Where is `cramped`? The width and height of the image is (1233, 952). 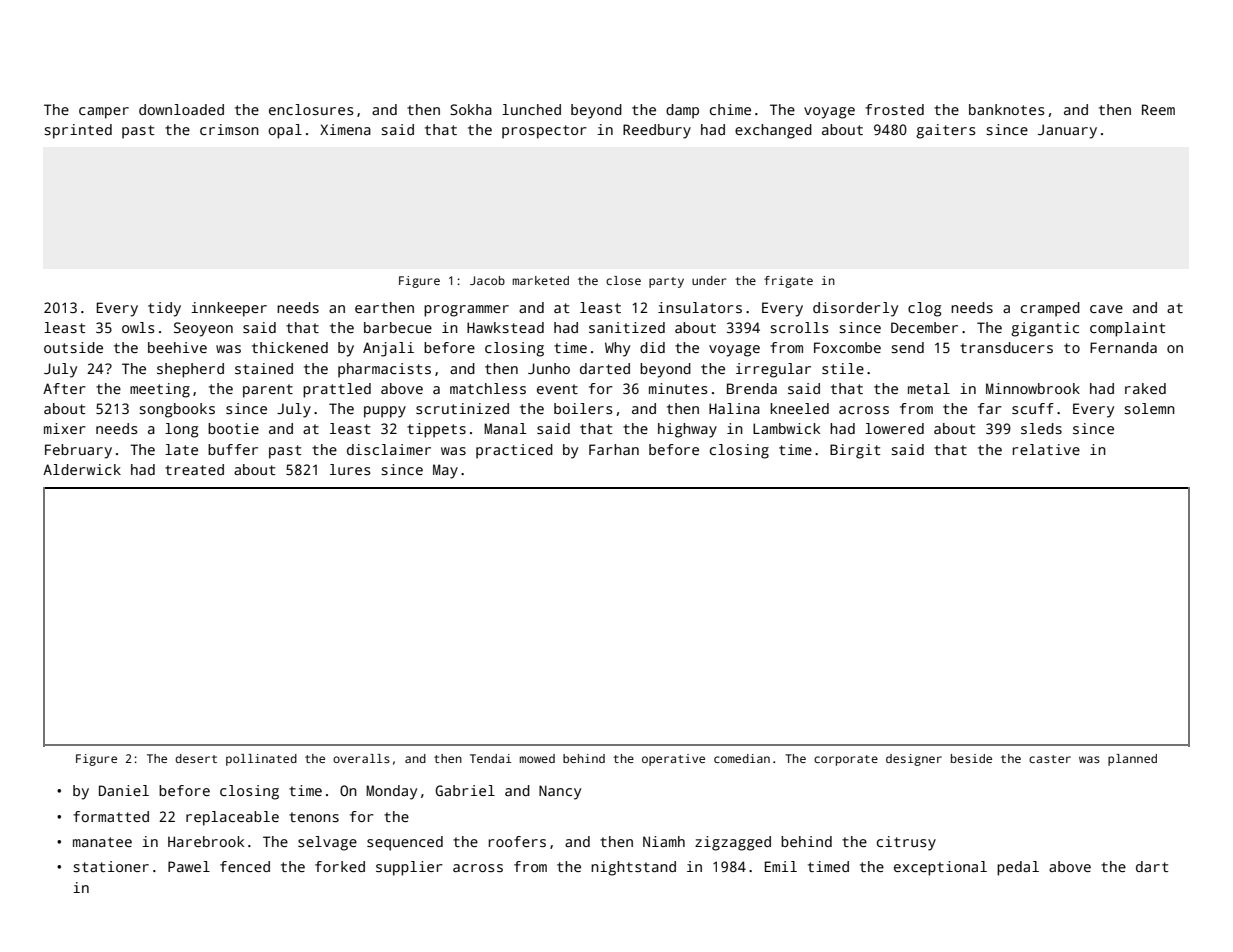 cramped is located at coordinates (1050, 309).
